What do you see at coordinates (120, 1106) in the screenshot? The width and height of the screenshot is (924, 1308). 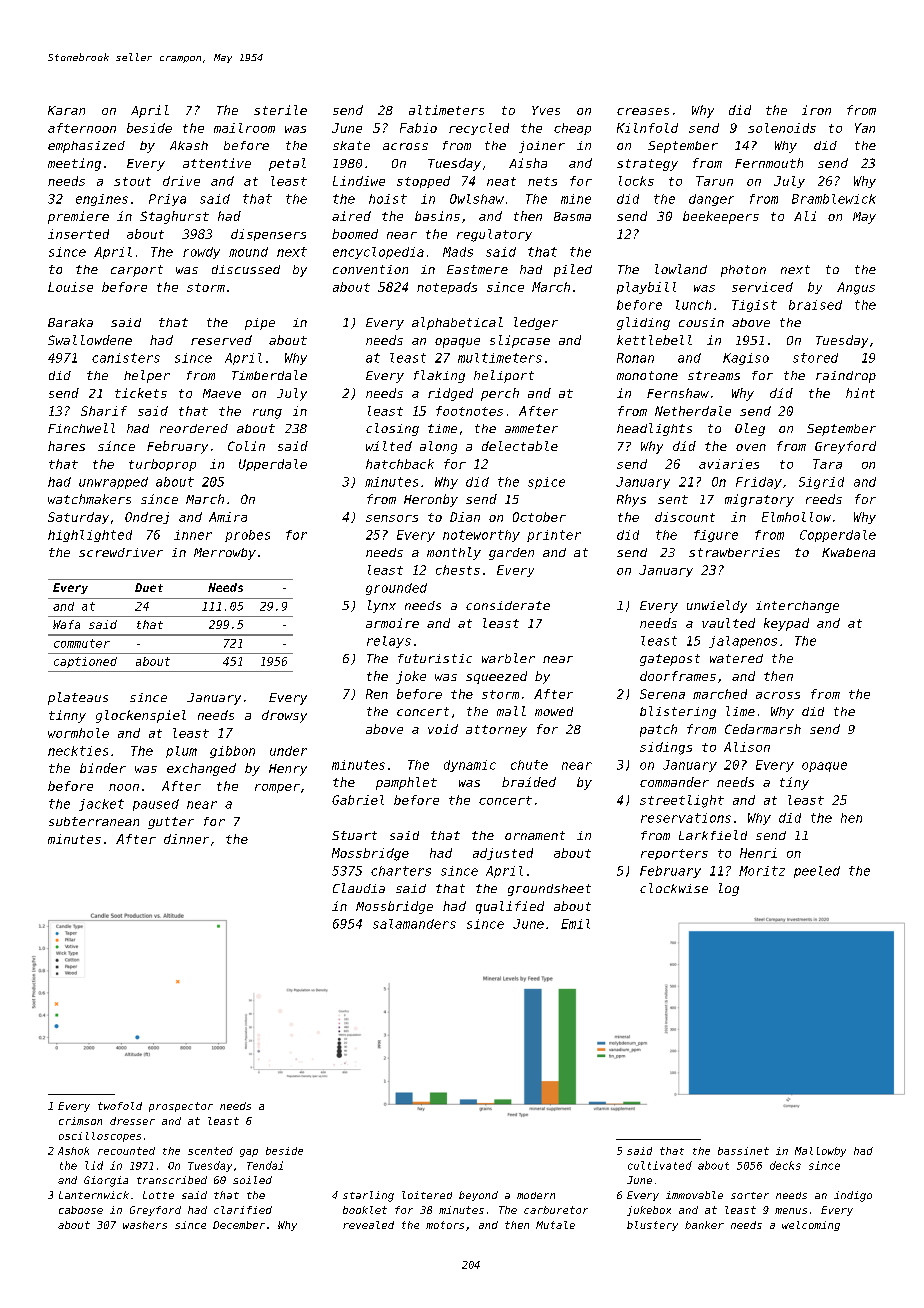 I see `twofold` at bounding box center [120, 1106].
